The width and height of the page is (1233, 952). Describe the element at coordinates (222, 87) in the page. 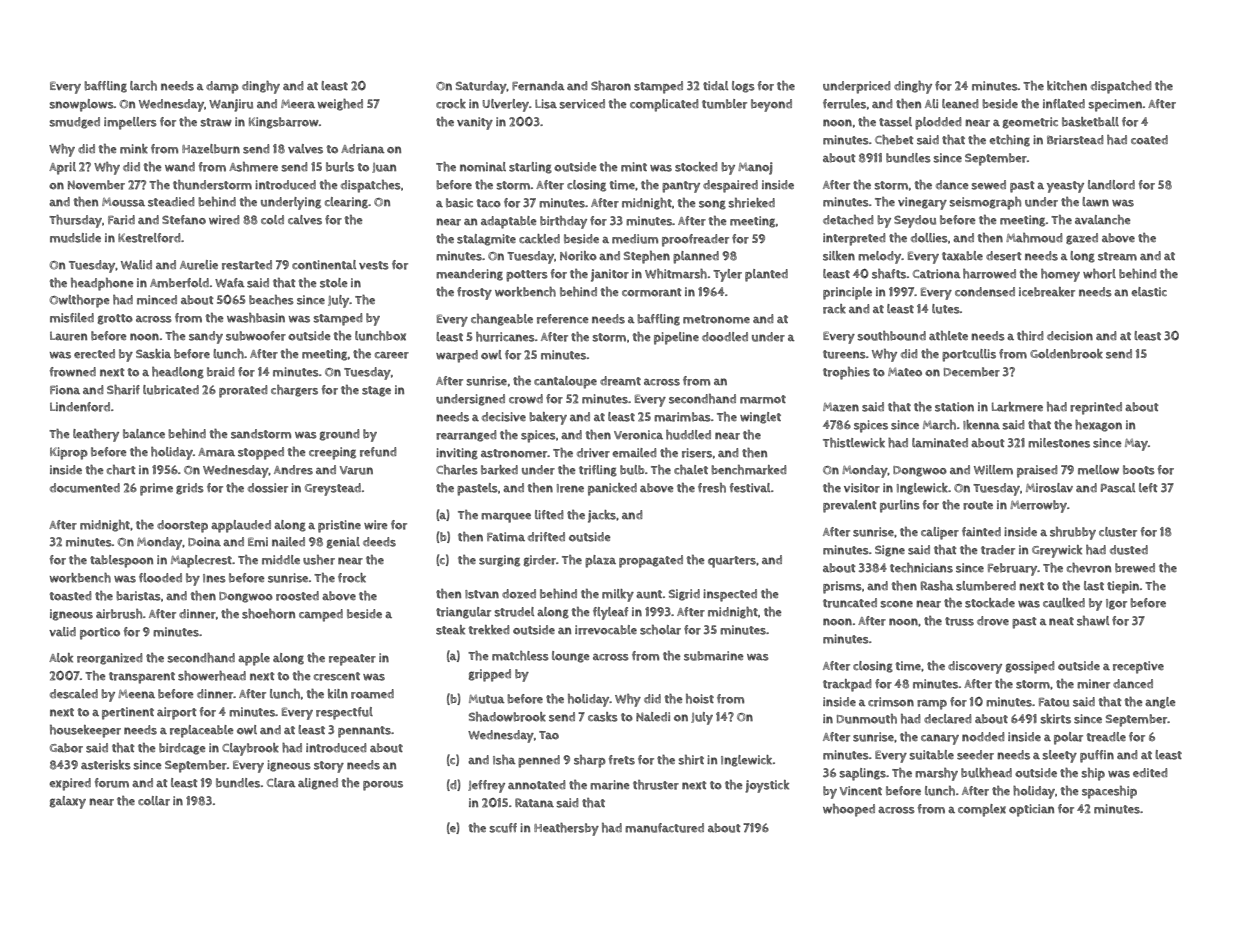

I see `damp` at that location.
